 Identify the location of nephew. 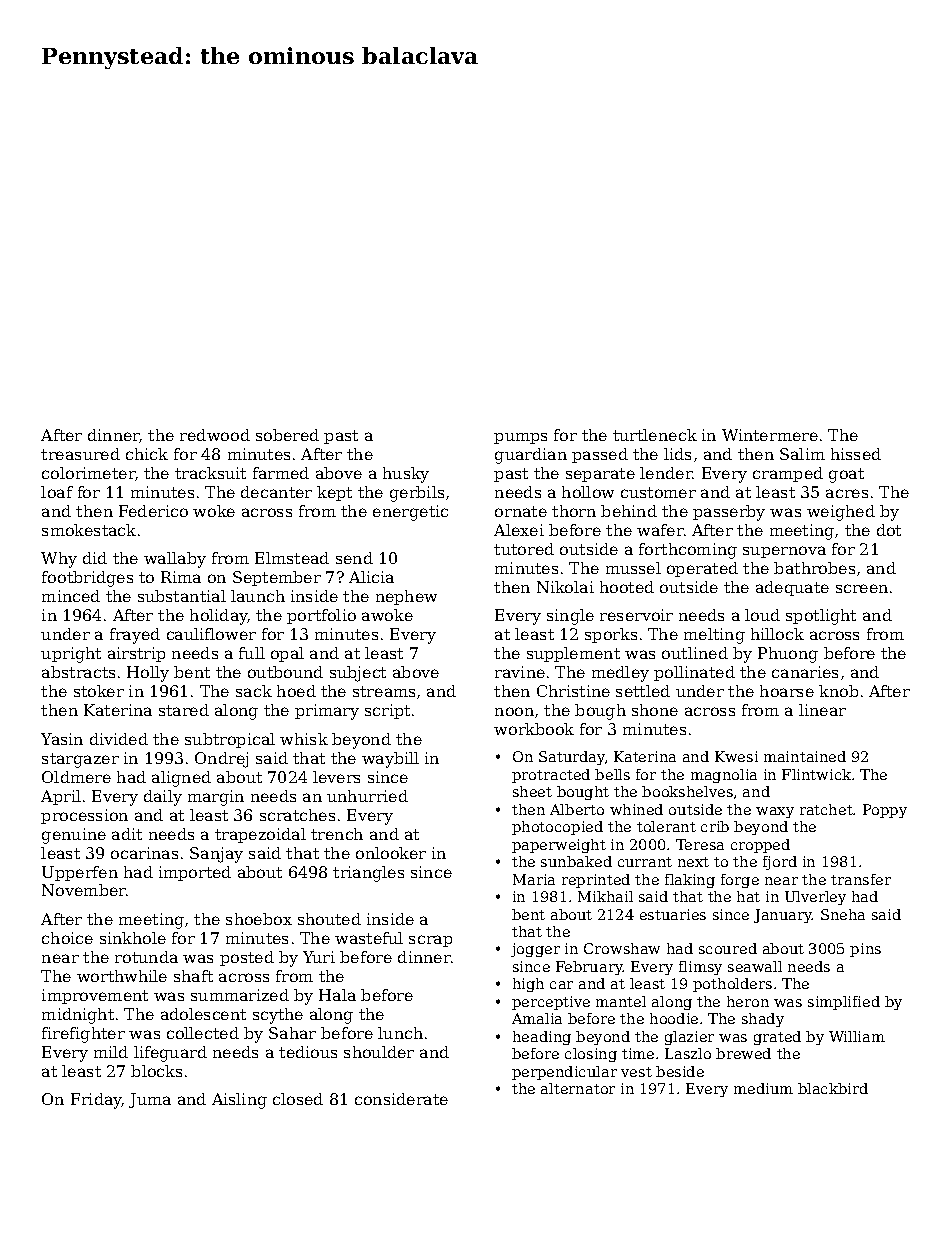
(406, 597).
